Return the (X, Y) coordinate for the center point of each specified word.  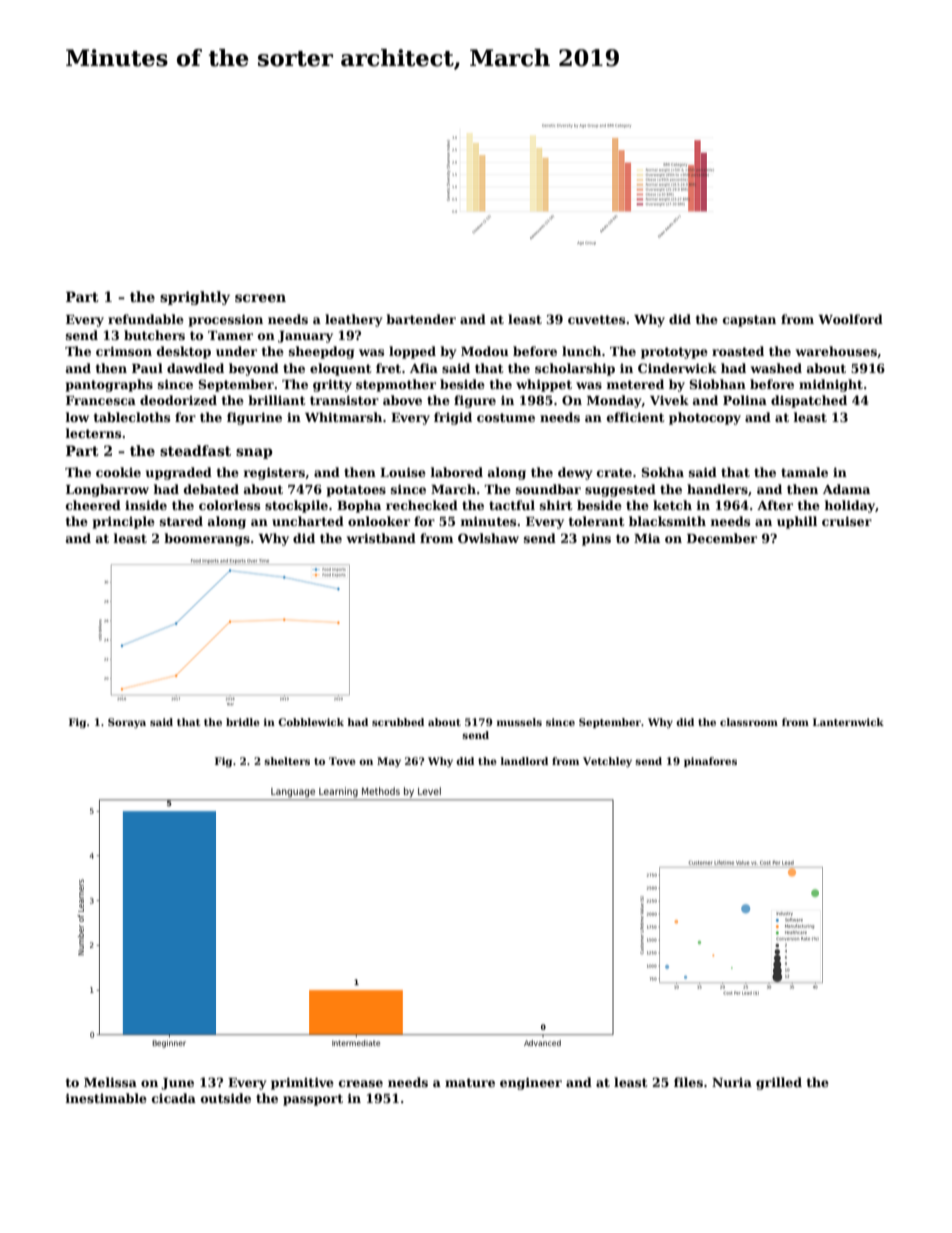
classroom (749, 722)
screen (260, 298)
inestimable (106, 1098)
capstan (749, 321)
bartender (421, 319)
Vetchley (607, 762)
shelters (287, 761)
